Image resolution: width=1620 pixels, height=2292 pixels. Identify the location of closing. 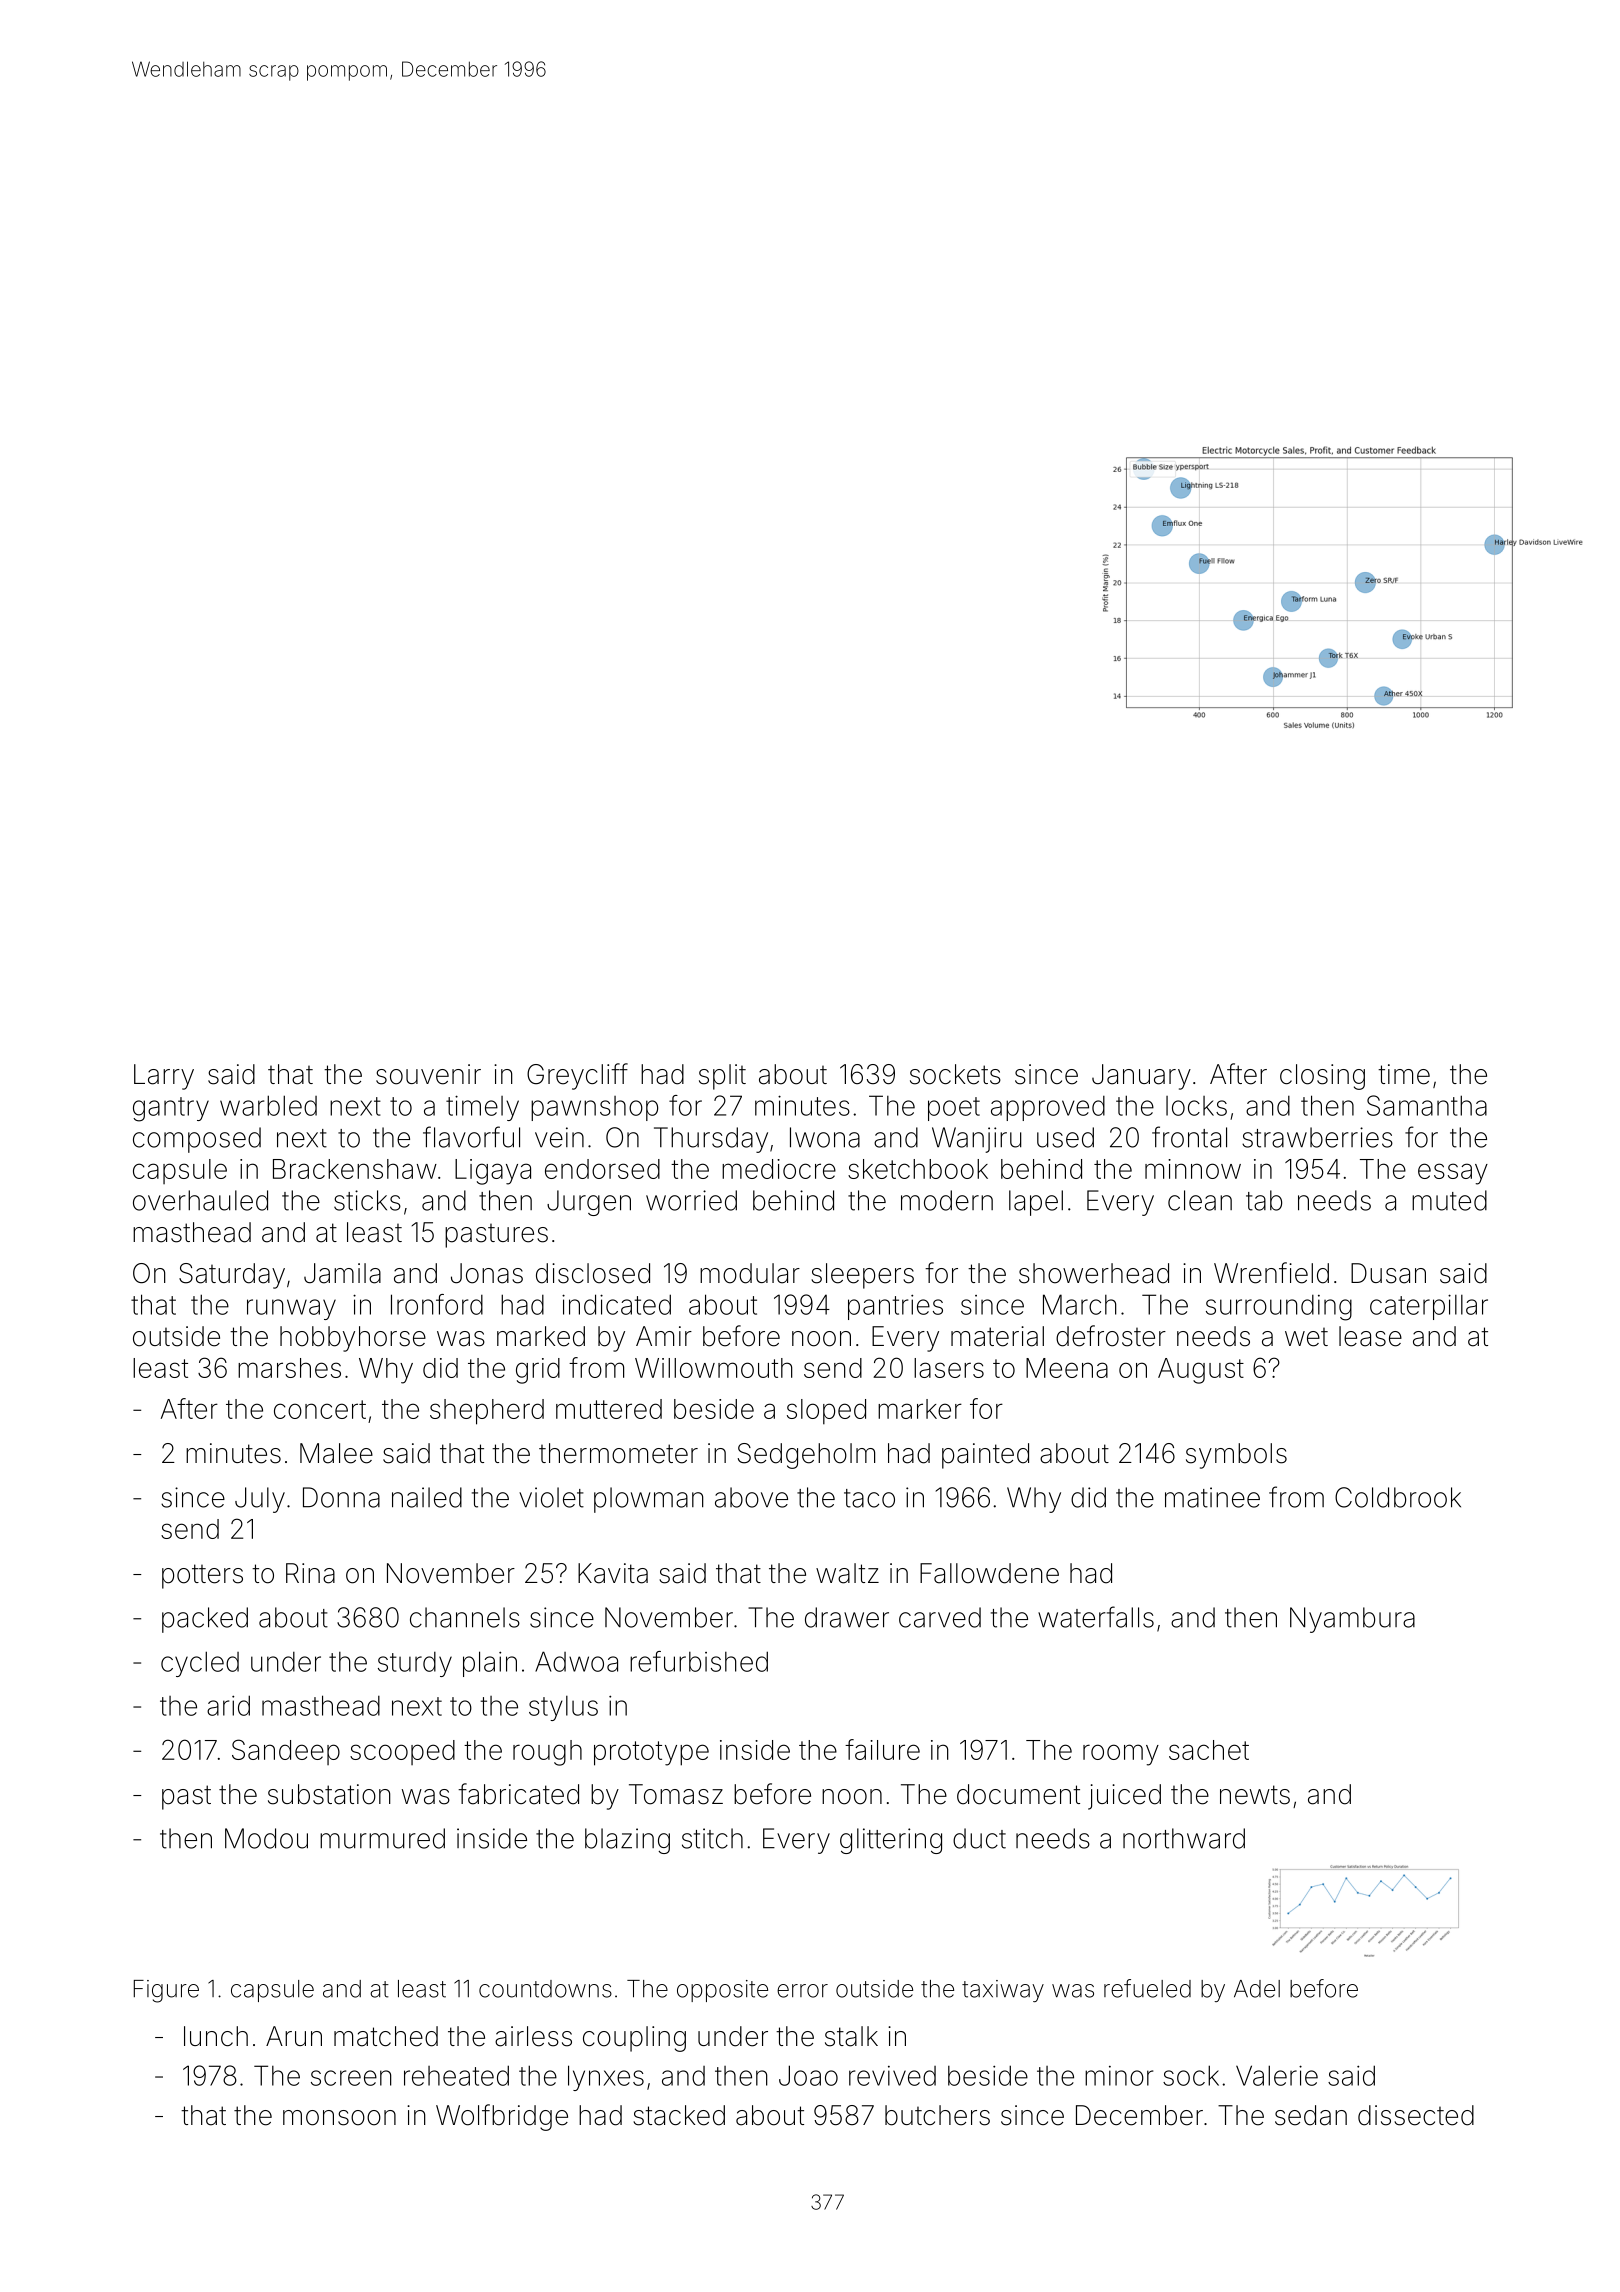
(1322, 1077).
